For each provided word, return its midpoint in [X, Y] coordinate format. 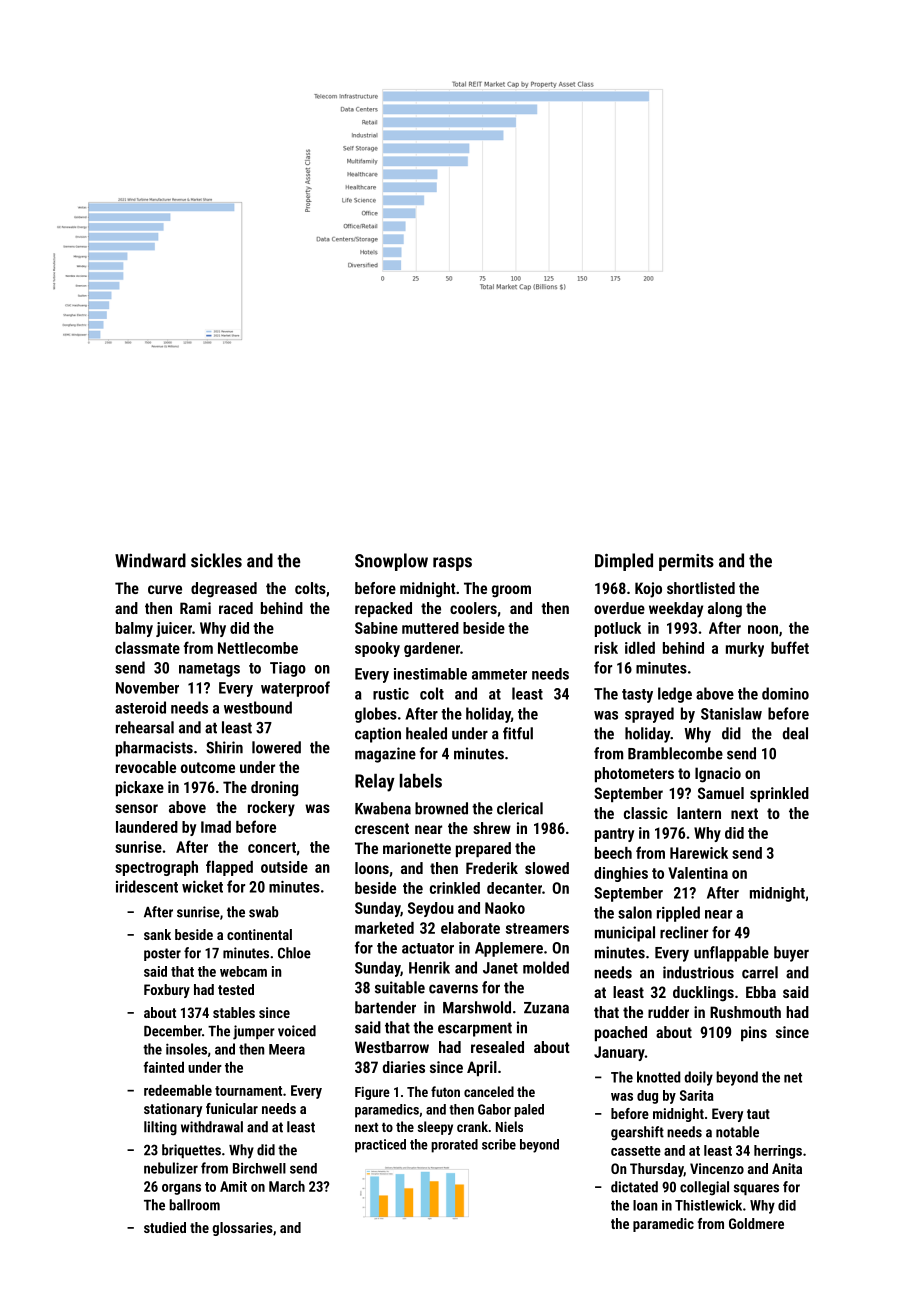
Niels [509, 1126]
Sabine [376, 628]
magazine [385, 755]
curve [165, 589]
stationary [173, 1110]
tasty [637, 696]
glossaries [243, 1229]
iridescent [147, 886]
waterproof [295, 689]
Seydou [431, 909]
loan [645, 1205]
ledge [675, 695]
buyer [791, 954]
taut [758, 1114]
